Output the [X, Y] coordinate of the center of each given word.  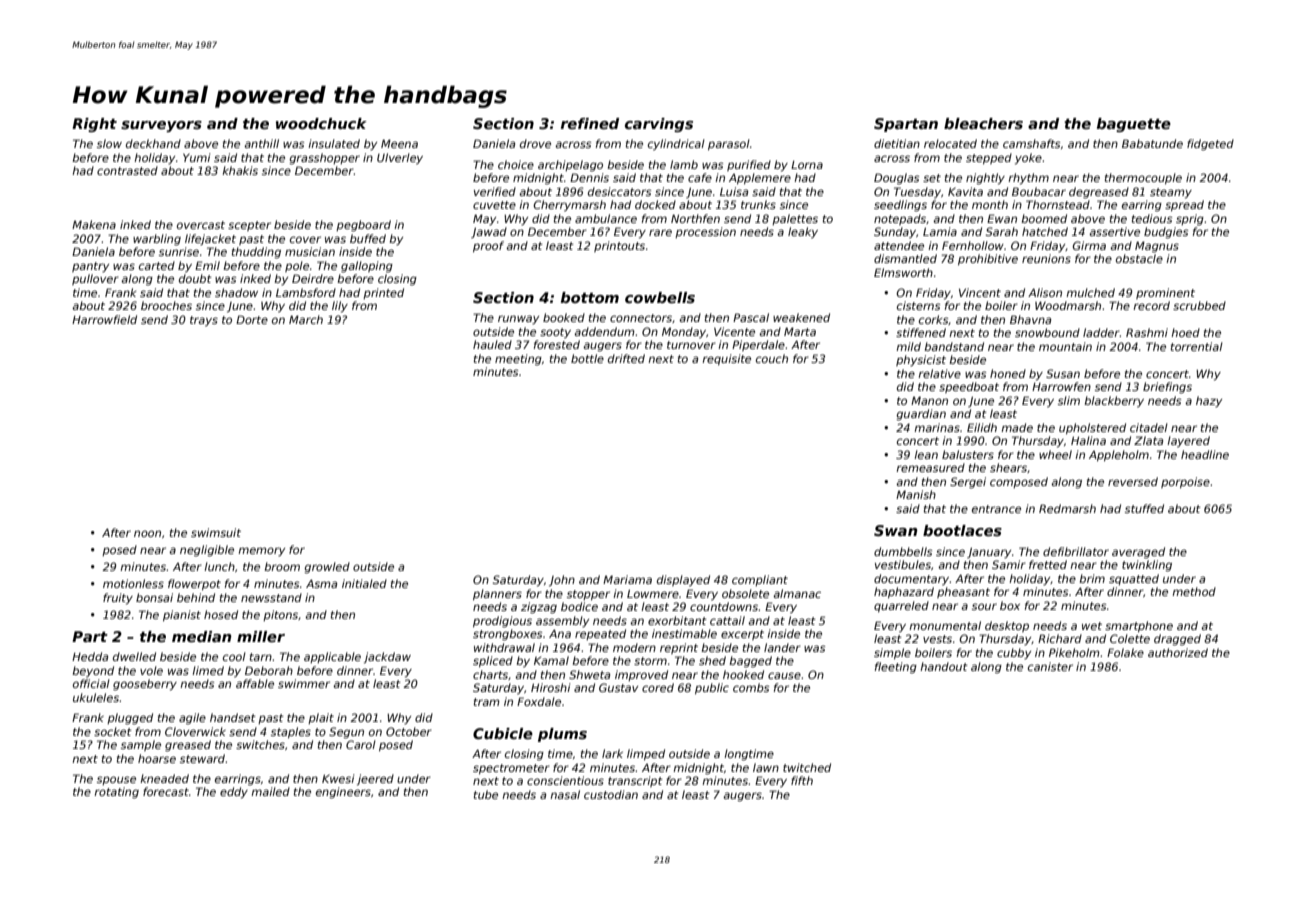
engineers [343, 793]
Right [94, 125]
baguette [1134, 125]
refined [590, 123]
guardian [921, 415]
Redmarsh [1067, 508]
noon [147, 533]
